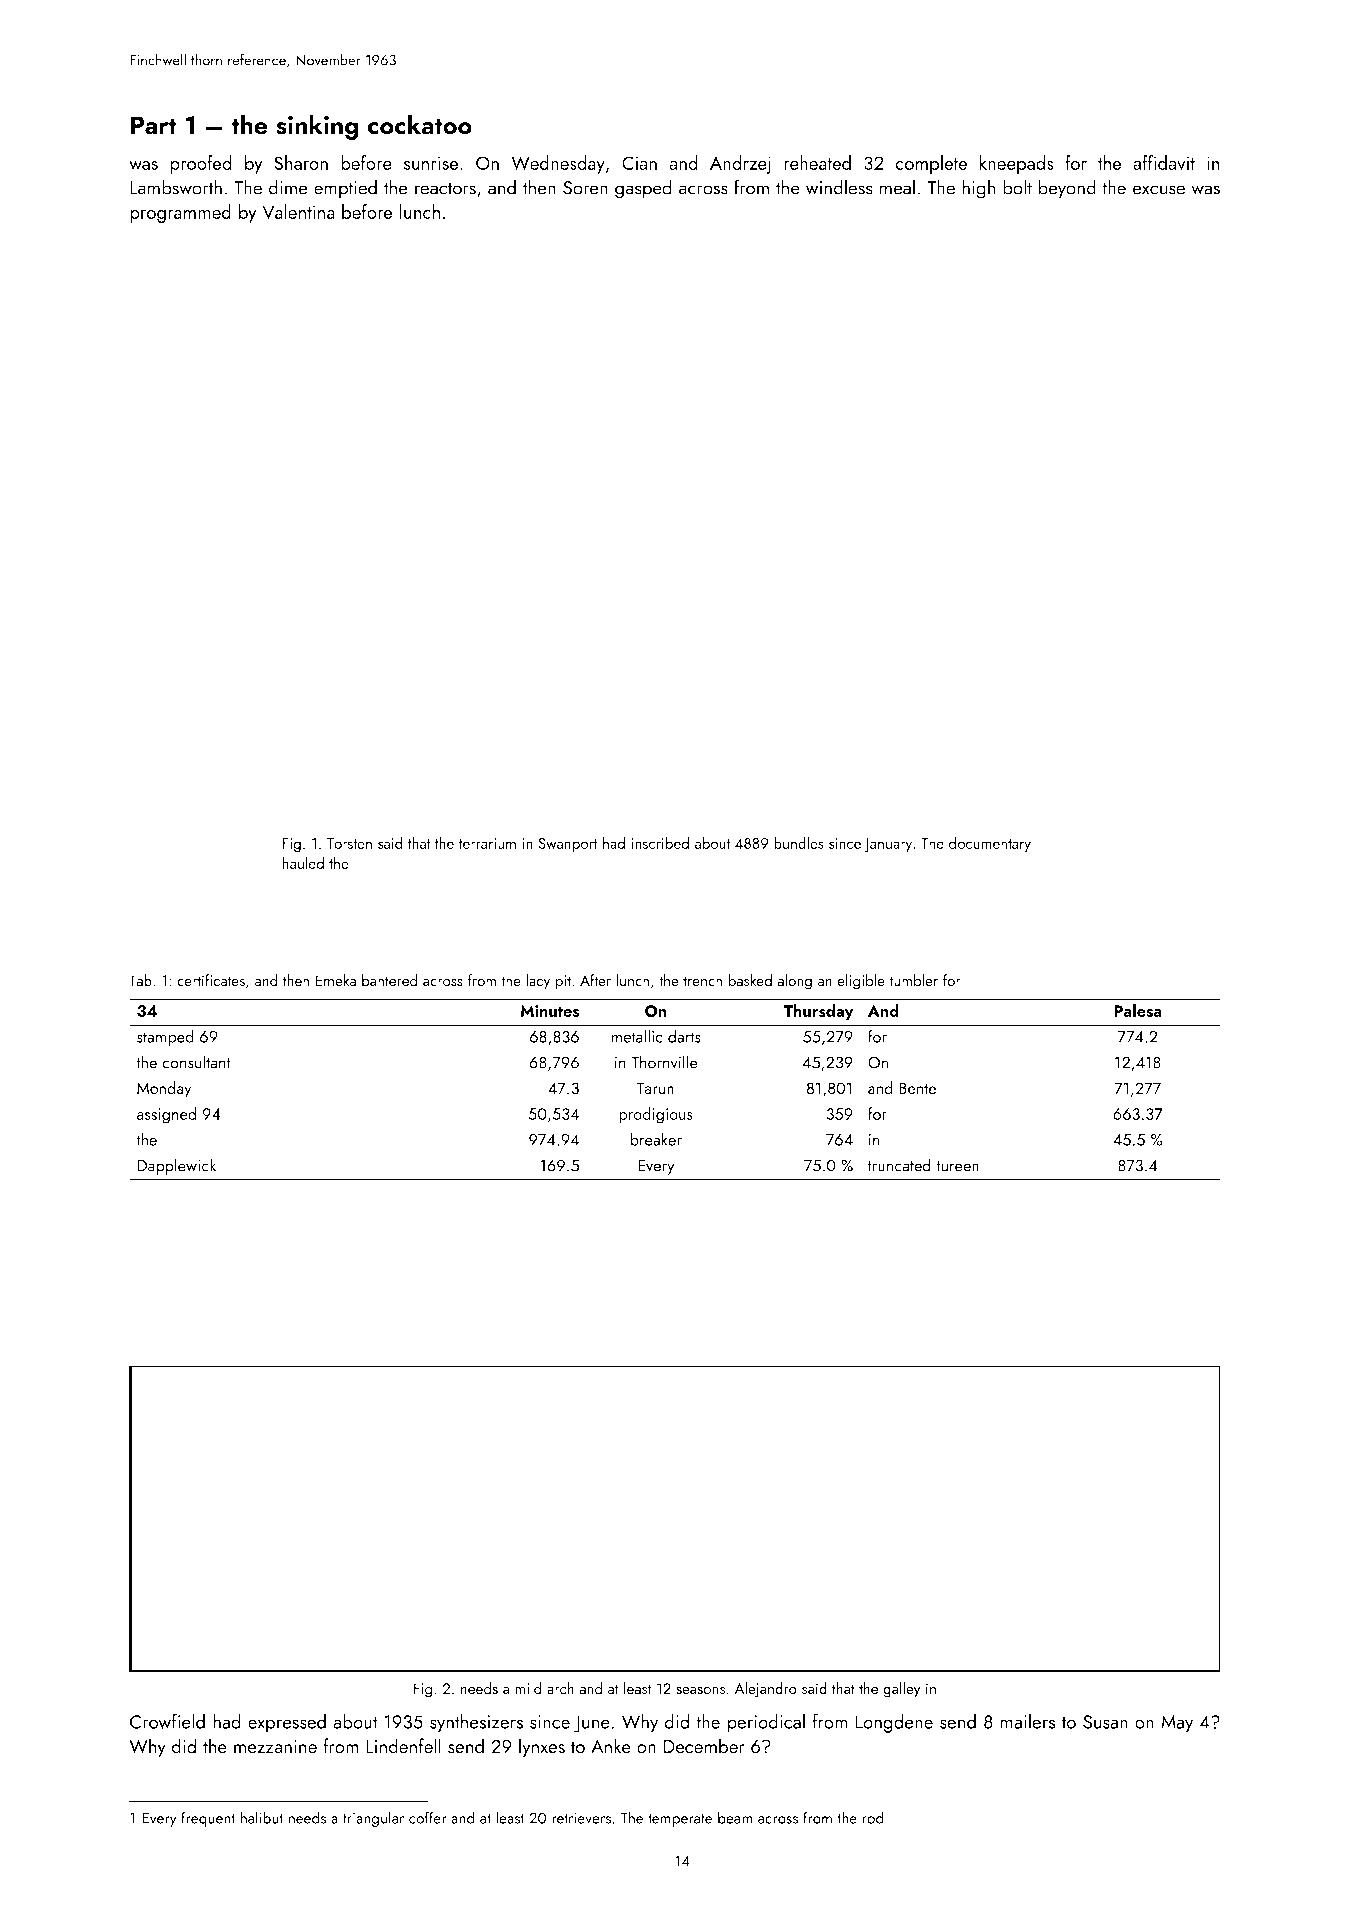 The height and width of the page is (1909, 1350). I want to click on beam, so click(735, 1817).
